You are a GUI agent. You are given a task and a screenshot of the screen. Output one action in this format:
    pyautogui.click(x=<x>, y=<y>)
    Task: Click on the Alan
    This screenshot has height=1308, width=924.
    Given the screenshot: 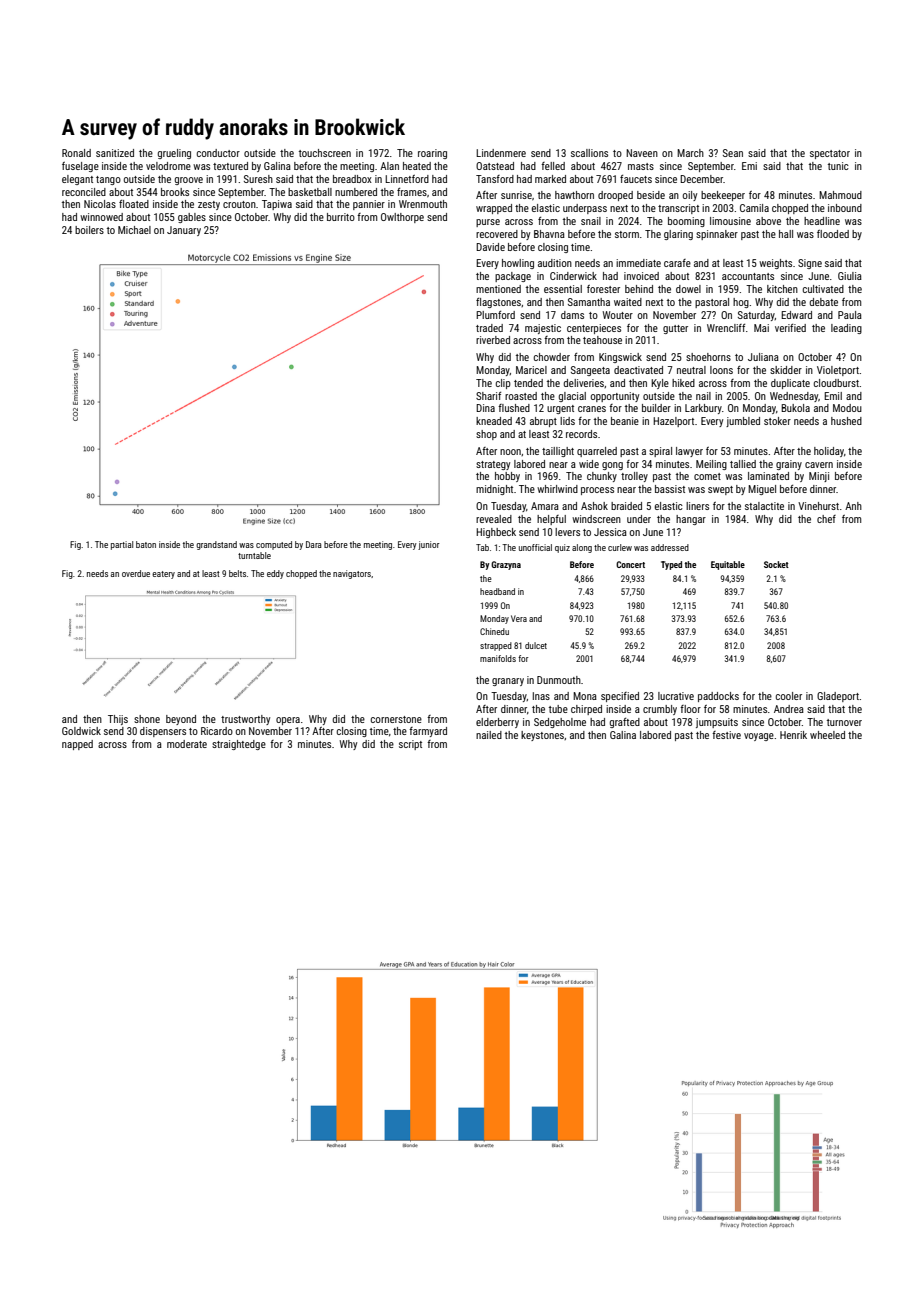 What is the action you would take?
    pyautogui.click(x=389, y=166)
